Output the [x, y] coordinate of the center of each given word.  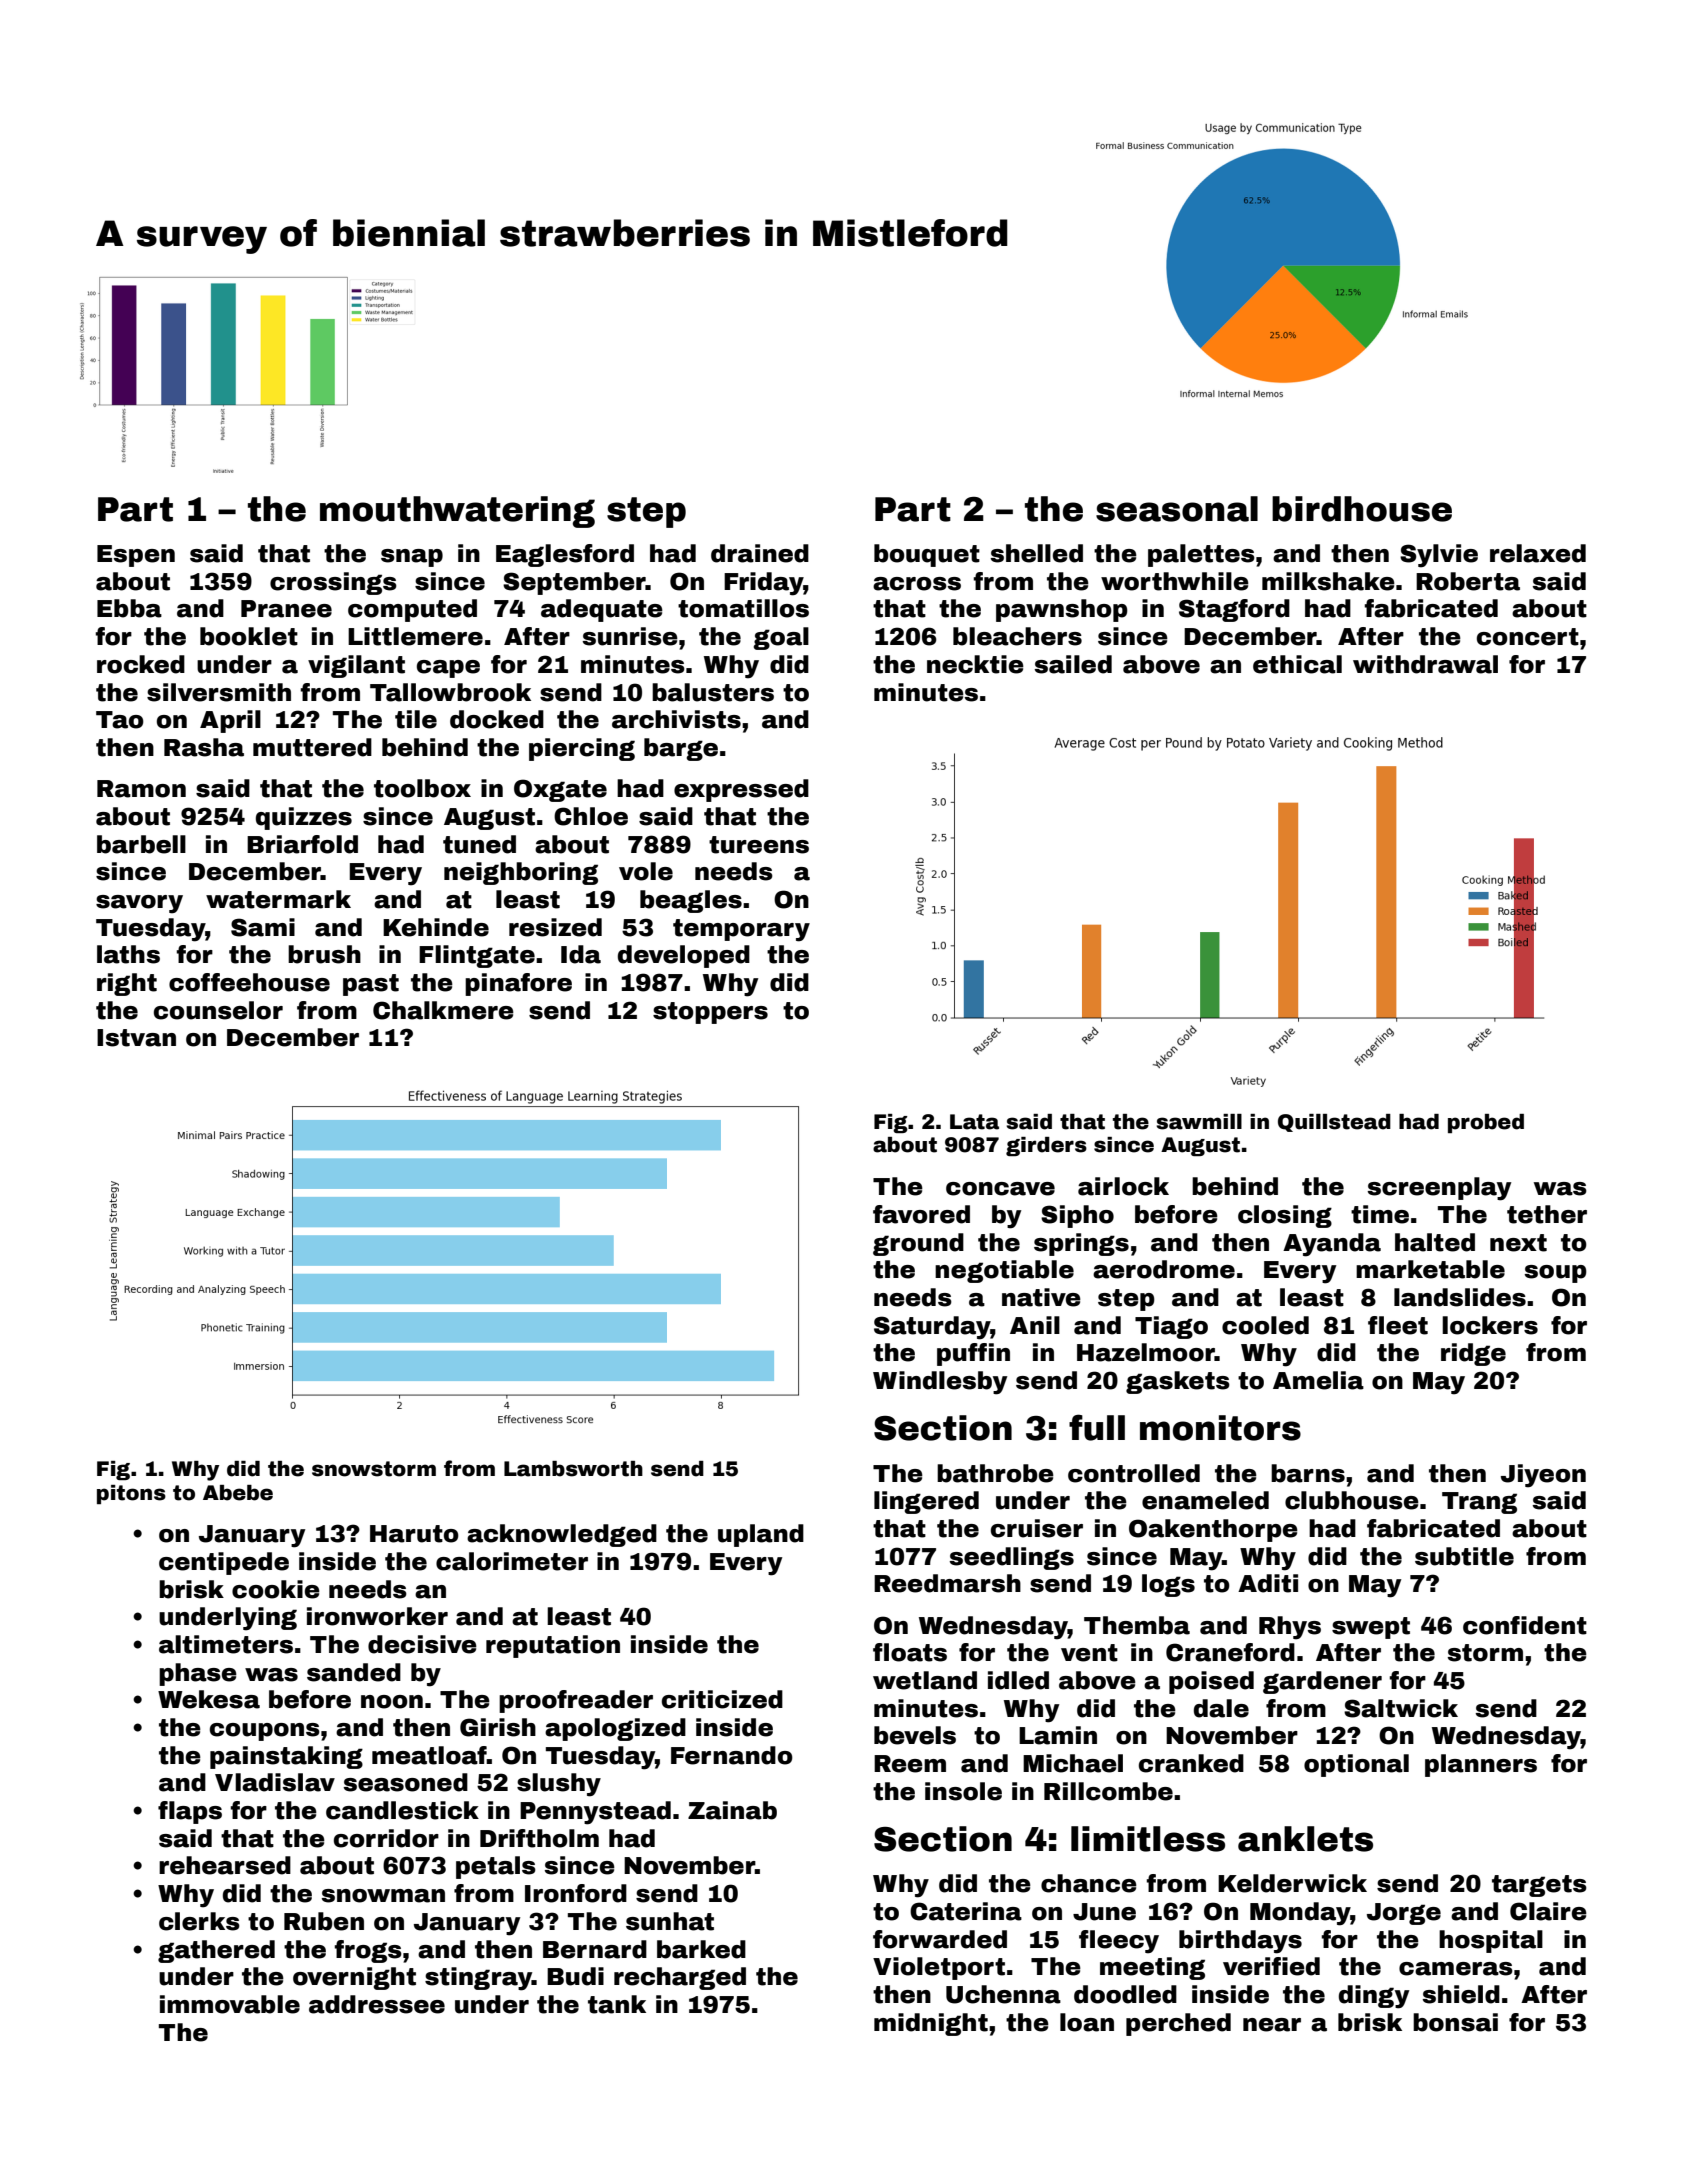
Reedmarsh [947, 1583]
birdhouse [1362, 509]
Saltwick [1401, 1708]
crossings [333, 583]
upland [761, 1535]
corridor [386, 1838]
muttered [312, 747]
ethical [1297, 664]
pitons [131, 1494]
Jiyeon [1543, 1476]
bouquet [927, 555]
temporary [741, 930]
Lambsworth [573, 1469]
